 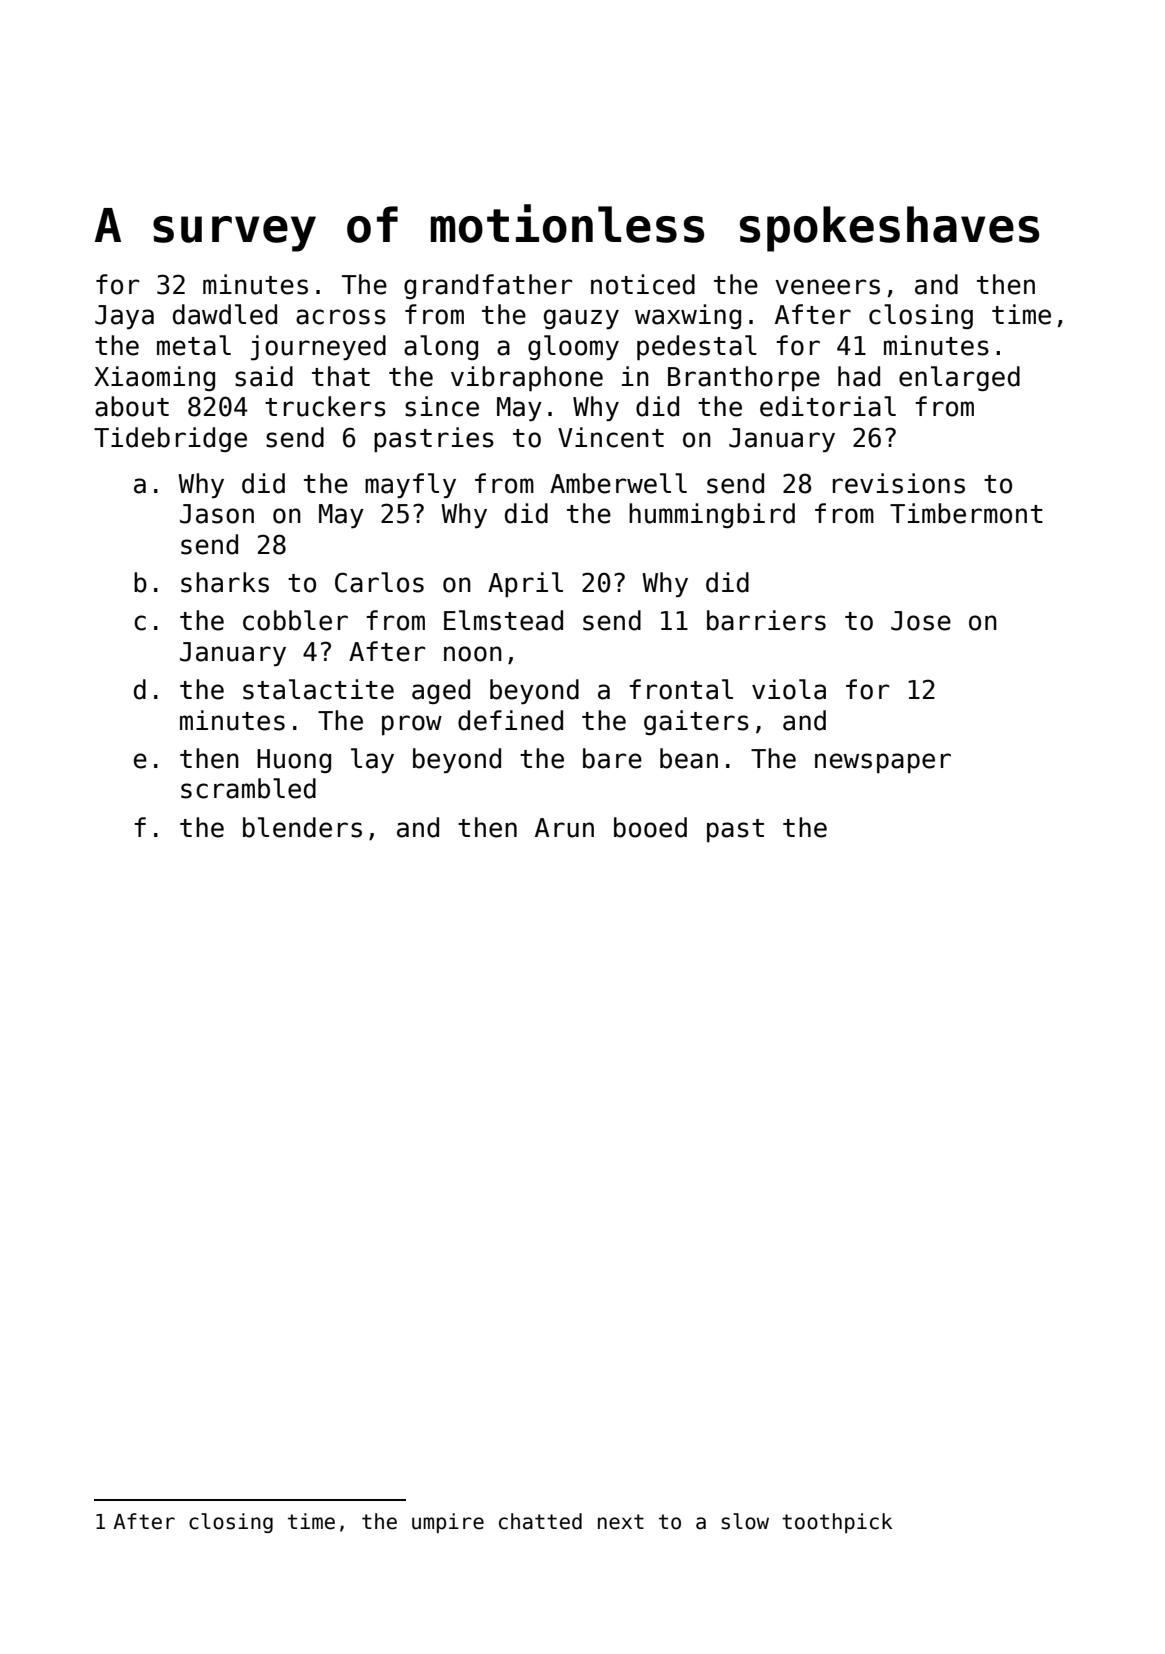 What do you see at coordinates (883, 763) in the screenshot?
I see `newspaper` at bounding box center [883, 763].
